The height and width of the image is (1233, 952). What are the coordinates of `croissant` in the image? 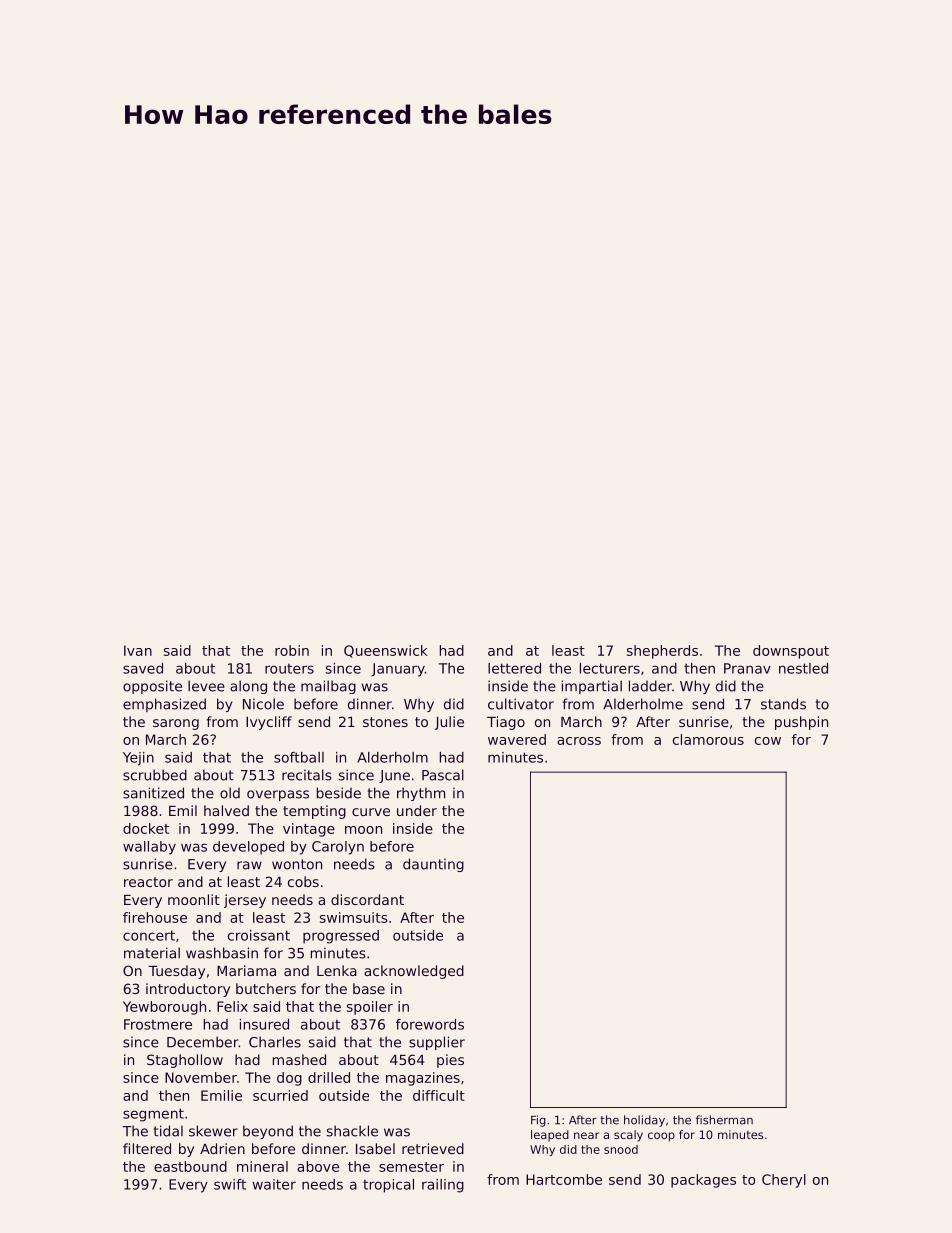 It's located at (259, 935).
